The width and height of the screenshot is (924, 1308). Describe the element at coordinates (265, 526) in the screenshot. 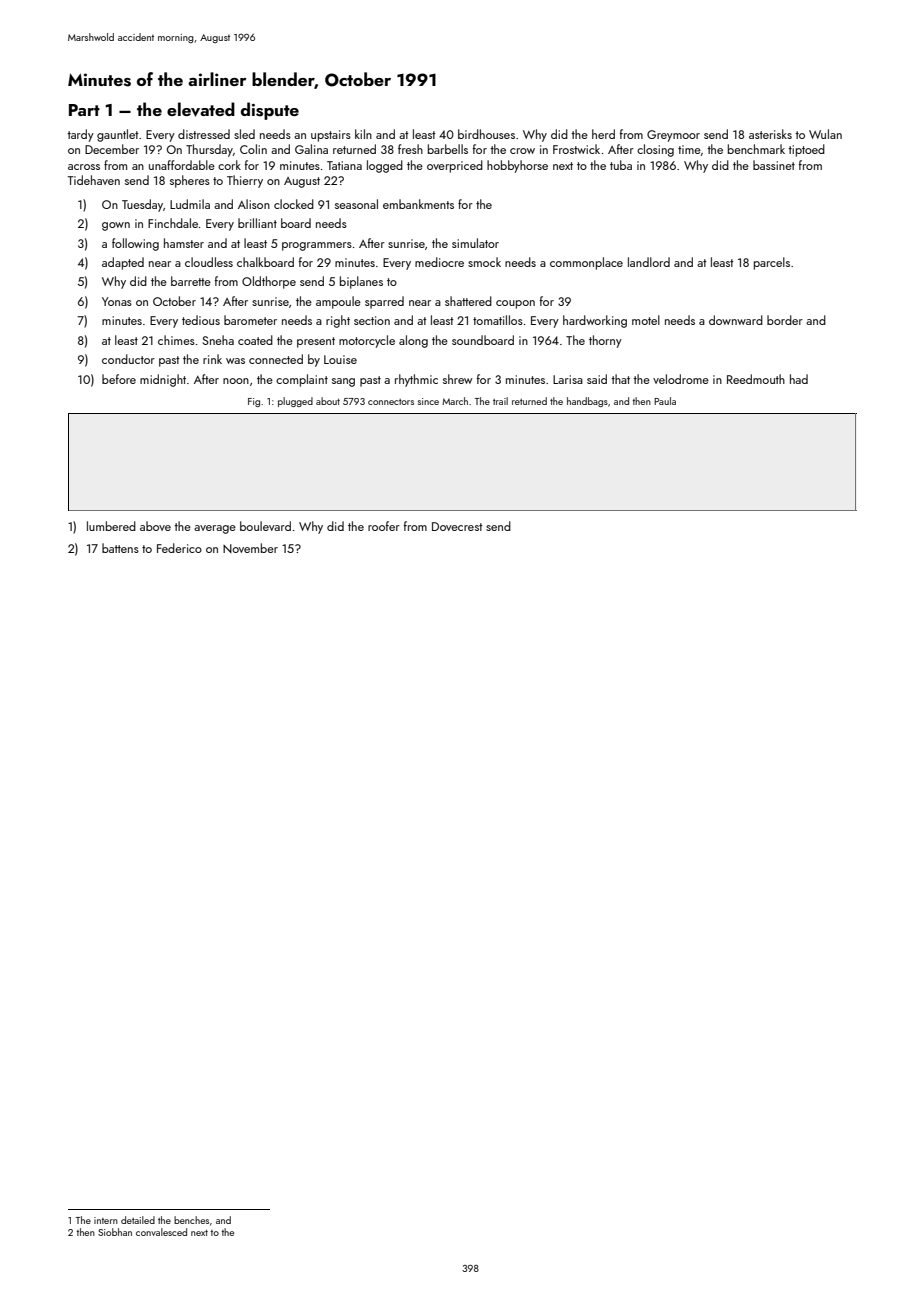

I see `boulevard` at that location.
